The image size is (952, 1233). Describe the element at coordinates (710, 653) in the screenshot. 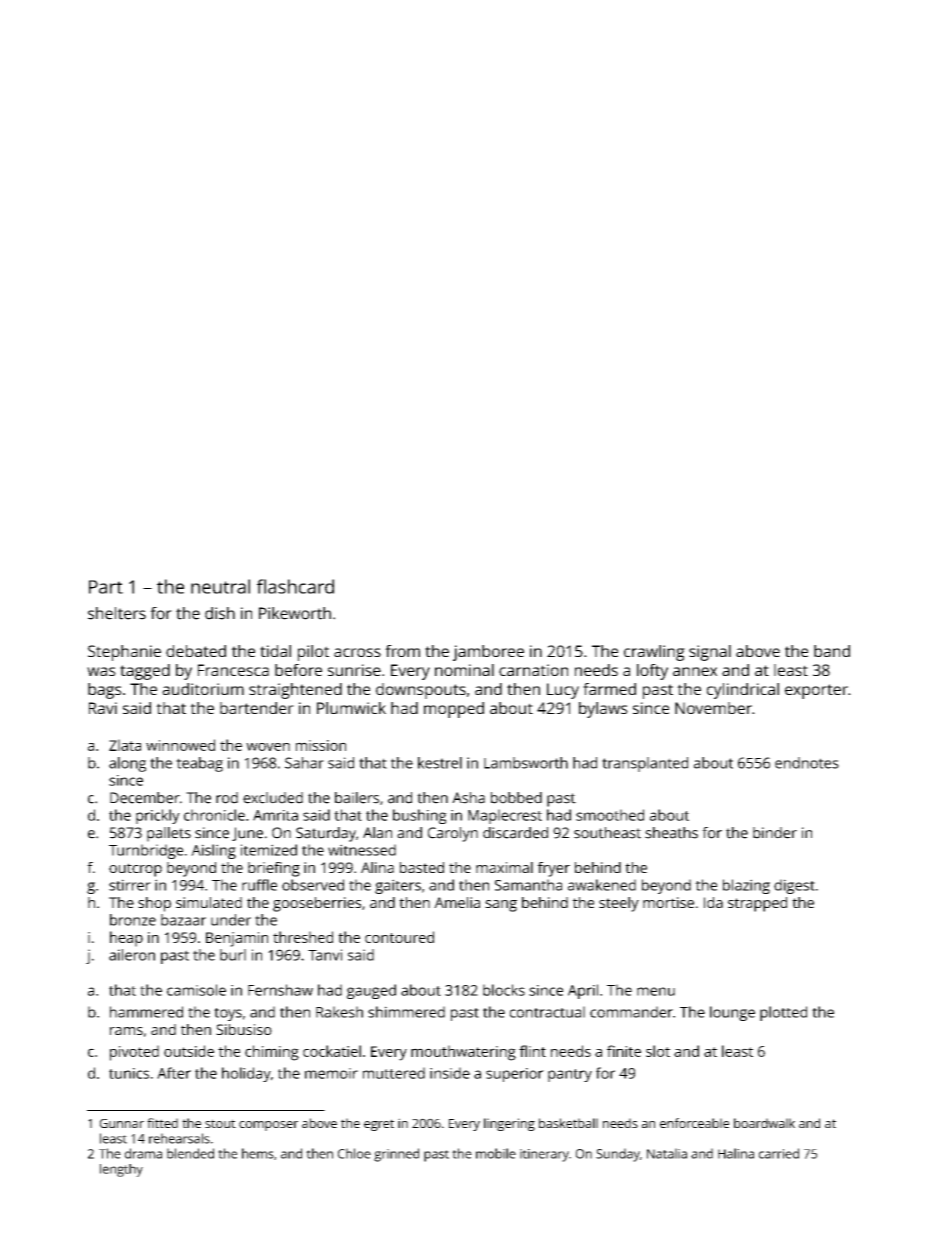

I see `signal` at that location.
